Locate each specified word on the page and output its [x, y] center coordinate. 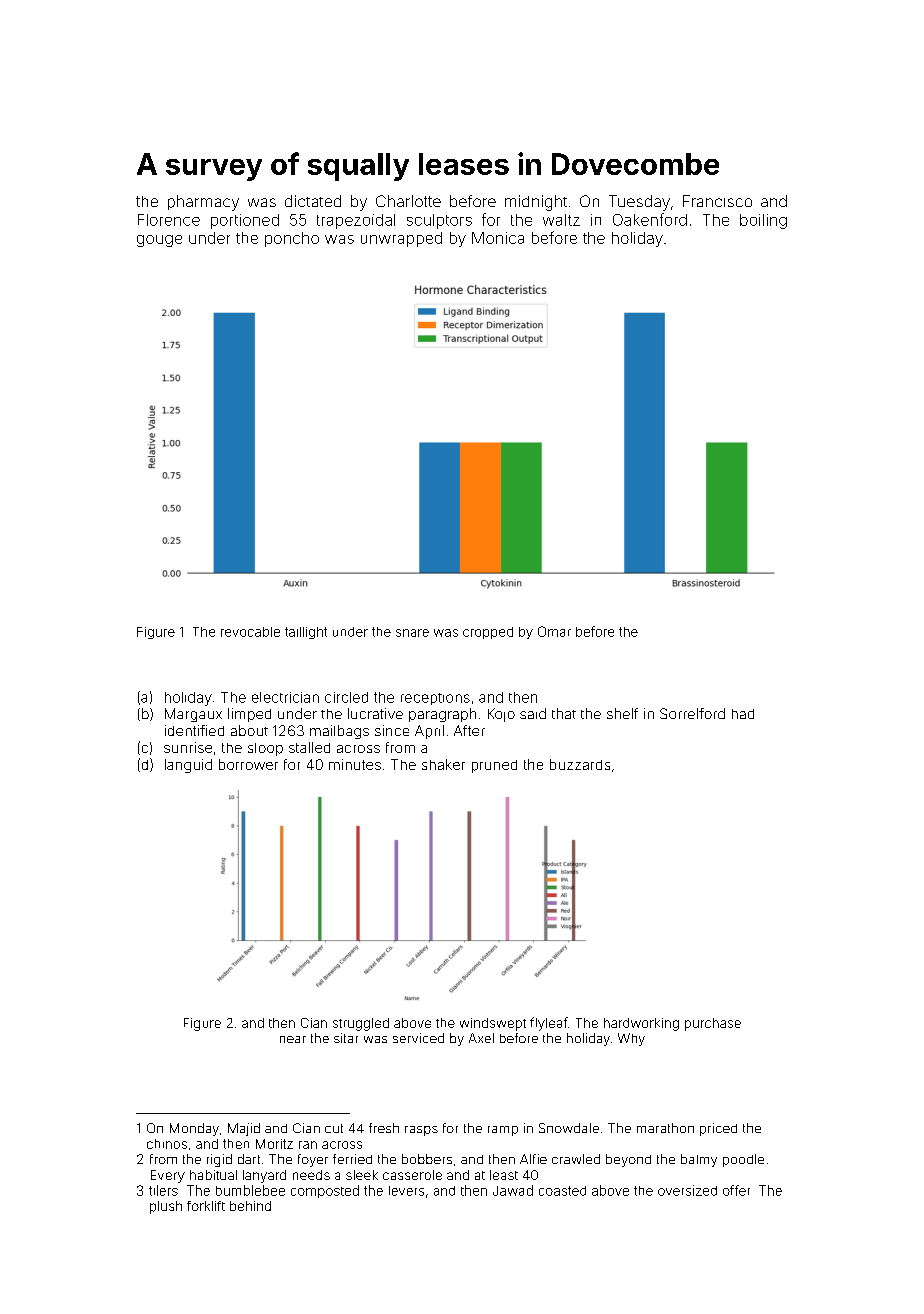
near [293, 1039]
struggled [361, 1024]
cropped [488, 633]
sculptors [439, 221]
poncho [292, 239]
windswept [493, 1024]
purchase [713, 1024]
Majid [244, 1129]
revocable [250, 632]
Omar [554, 631]
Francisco [717, 201]
